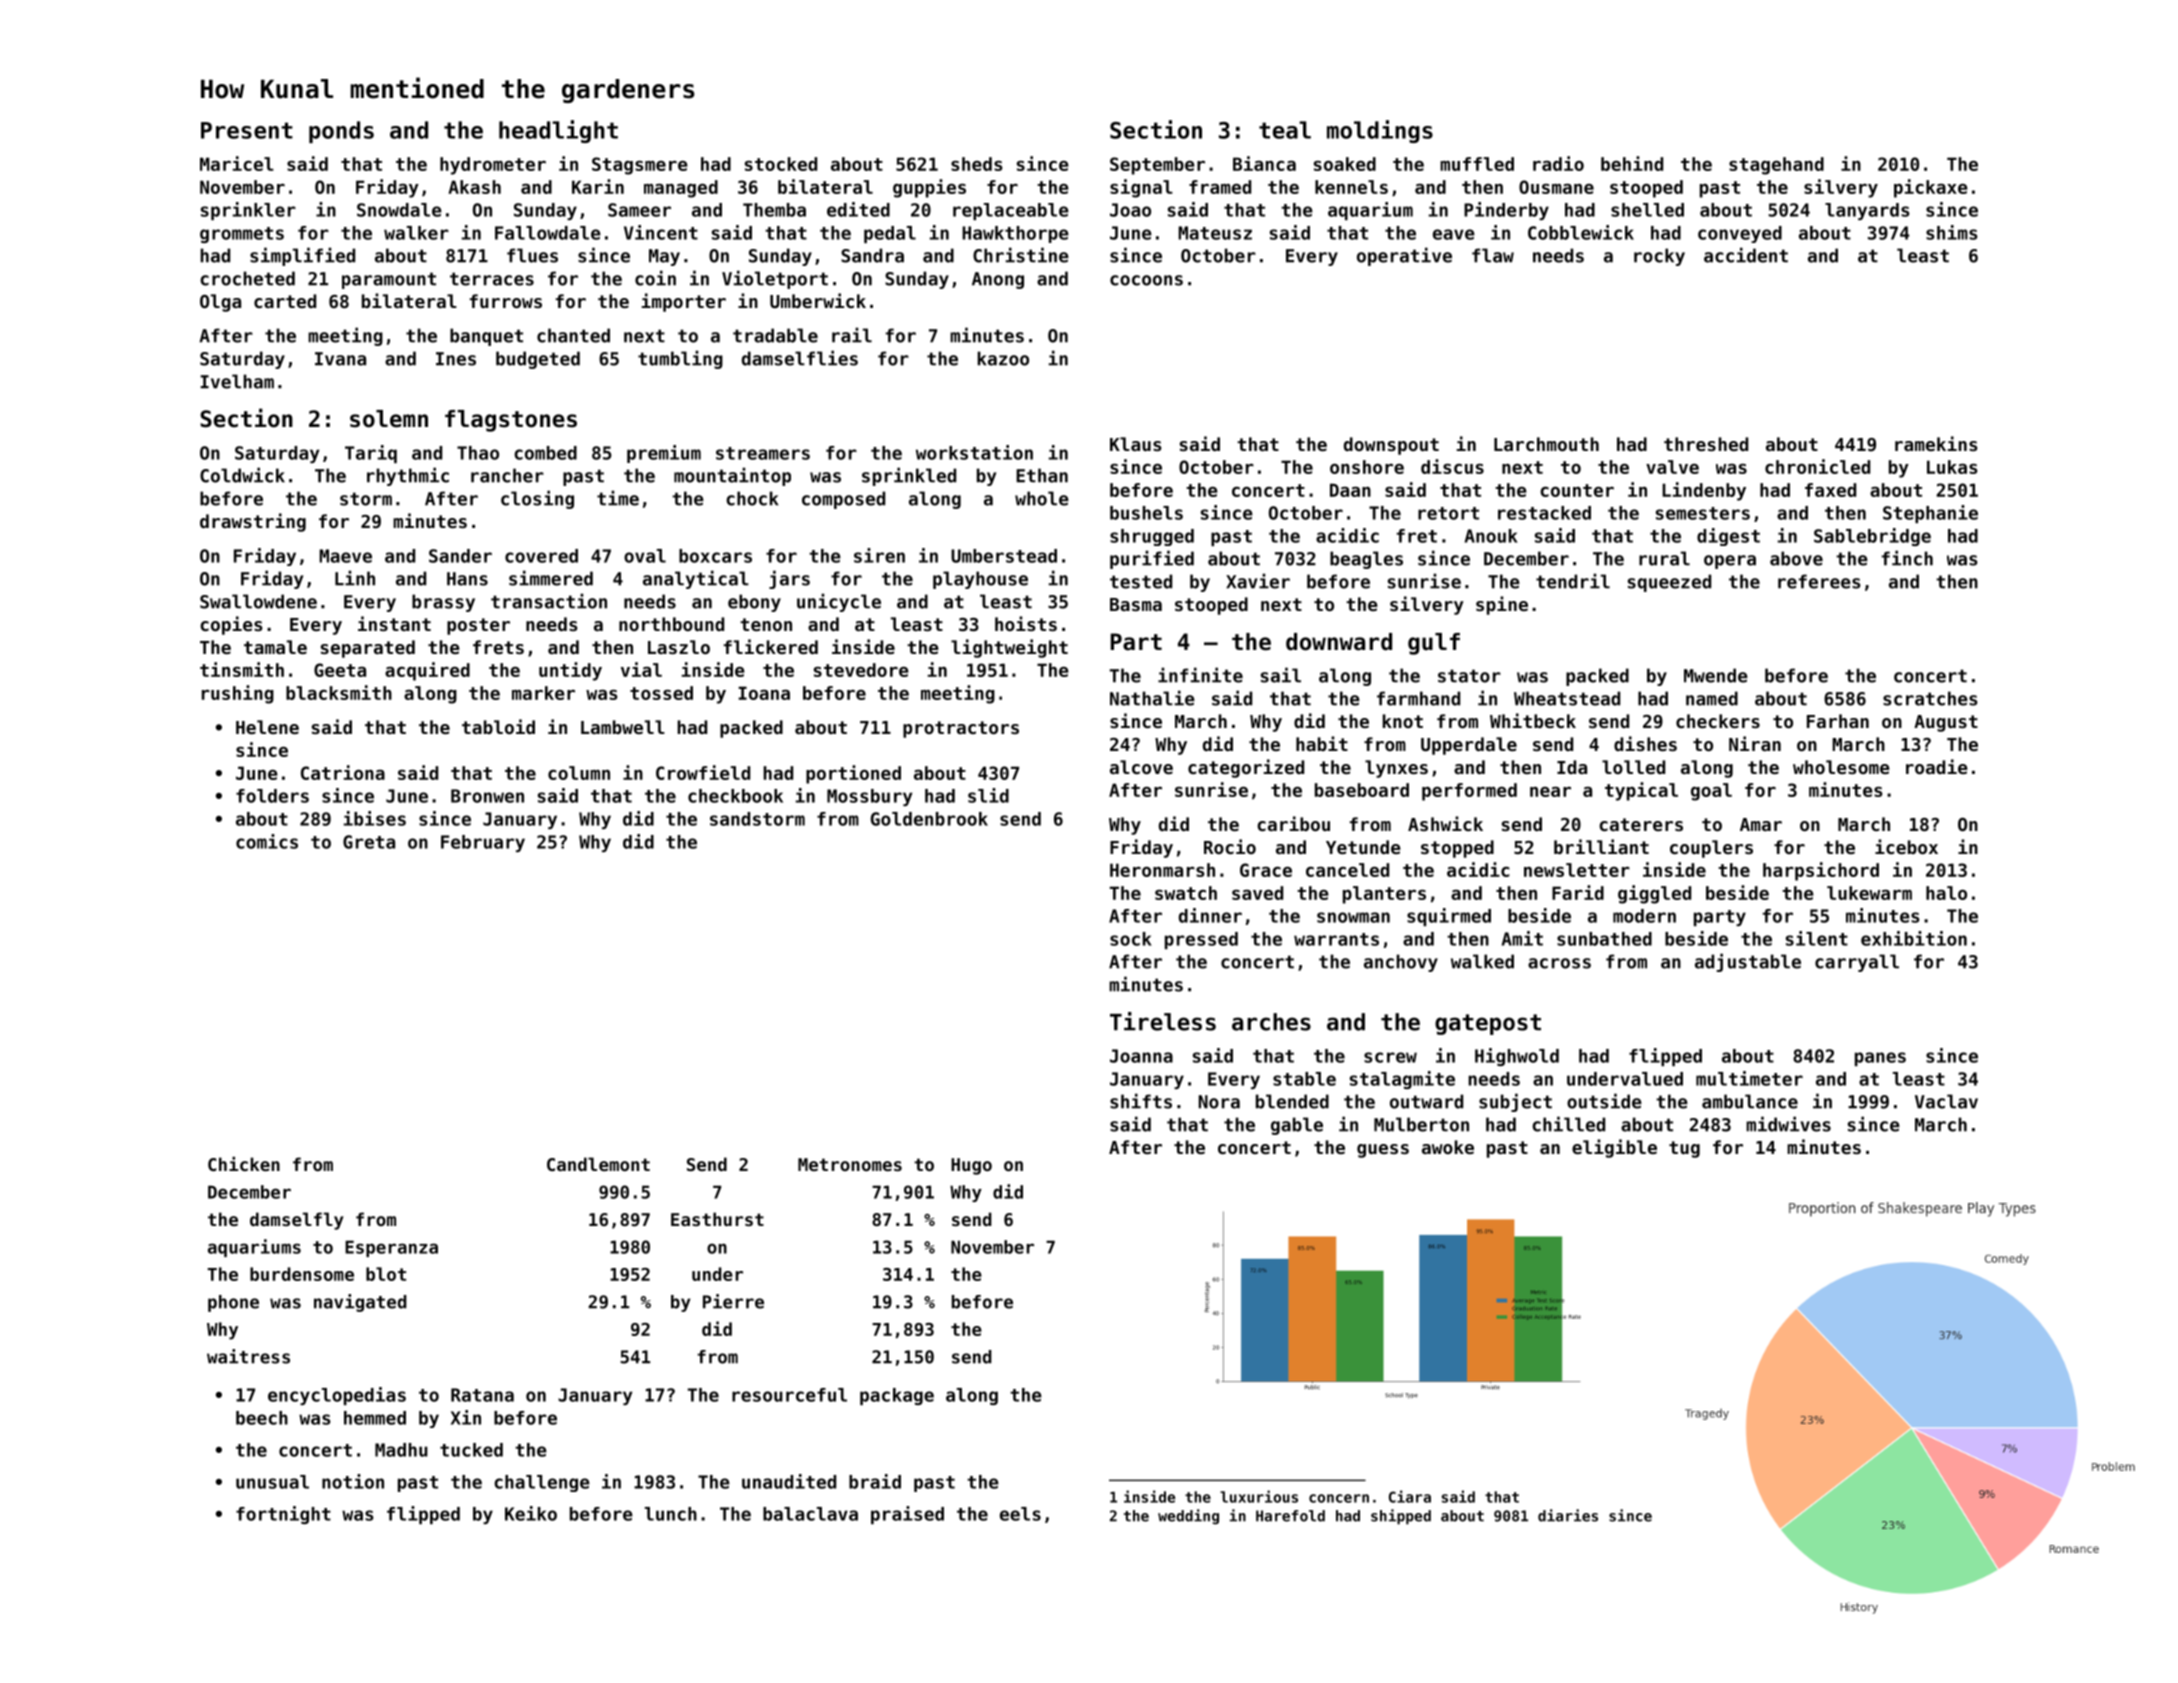 The height and width of the screenshot is (1683, 2178). What do you see at coordinates (771, 646) in the screenshot?
I see `flickered` at bounding box center [771, 646].
